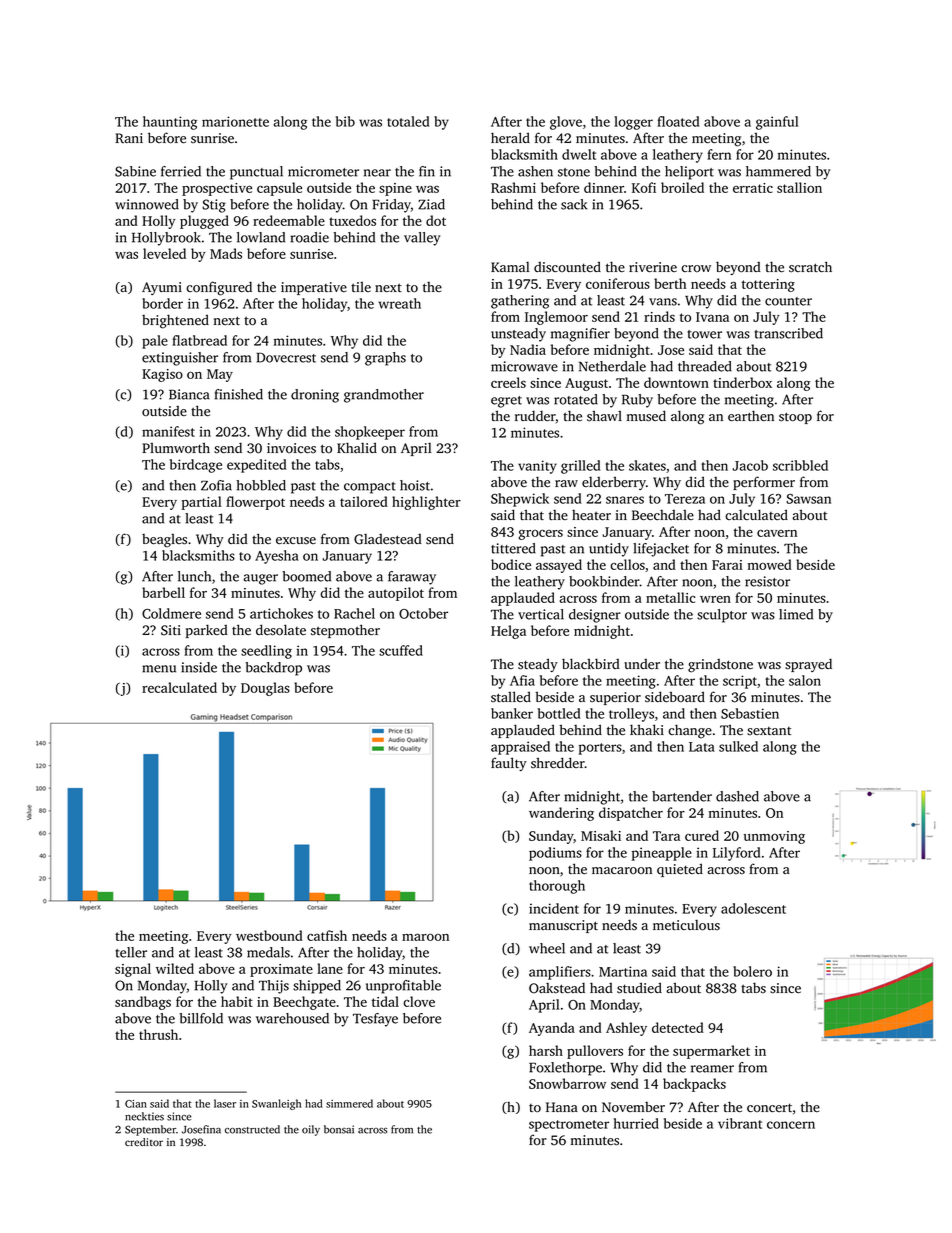  What do you see at coordinates (136, 1104) in the screenshot?
I see `Cian` at bounding box center [136, 1104].
